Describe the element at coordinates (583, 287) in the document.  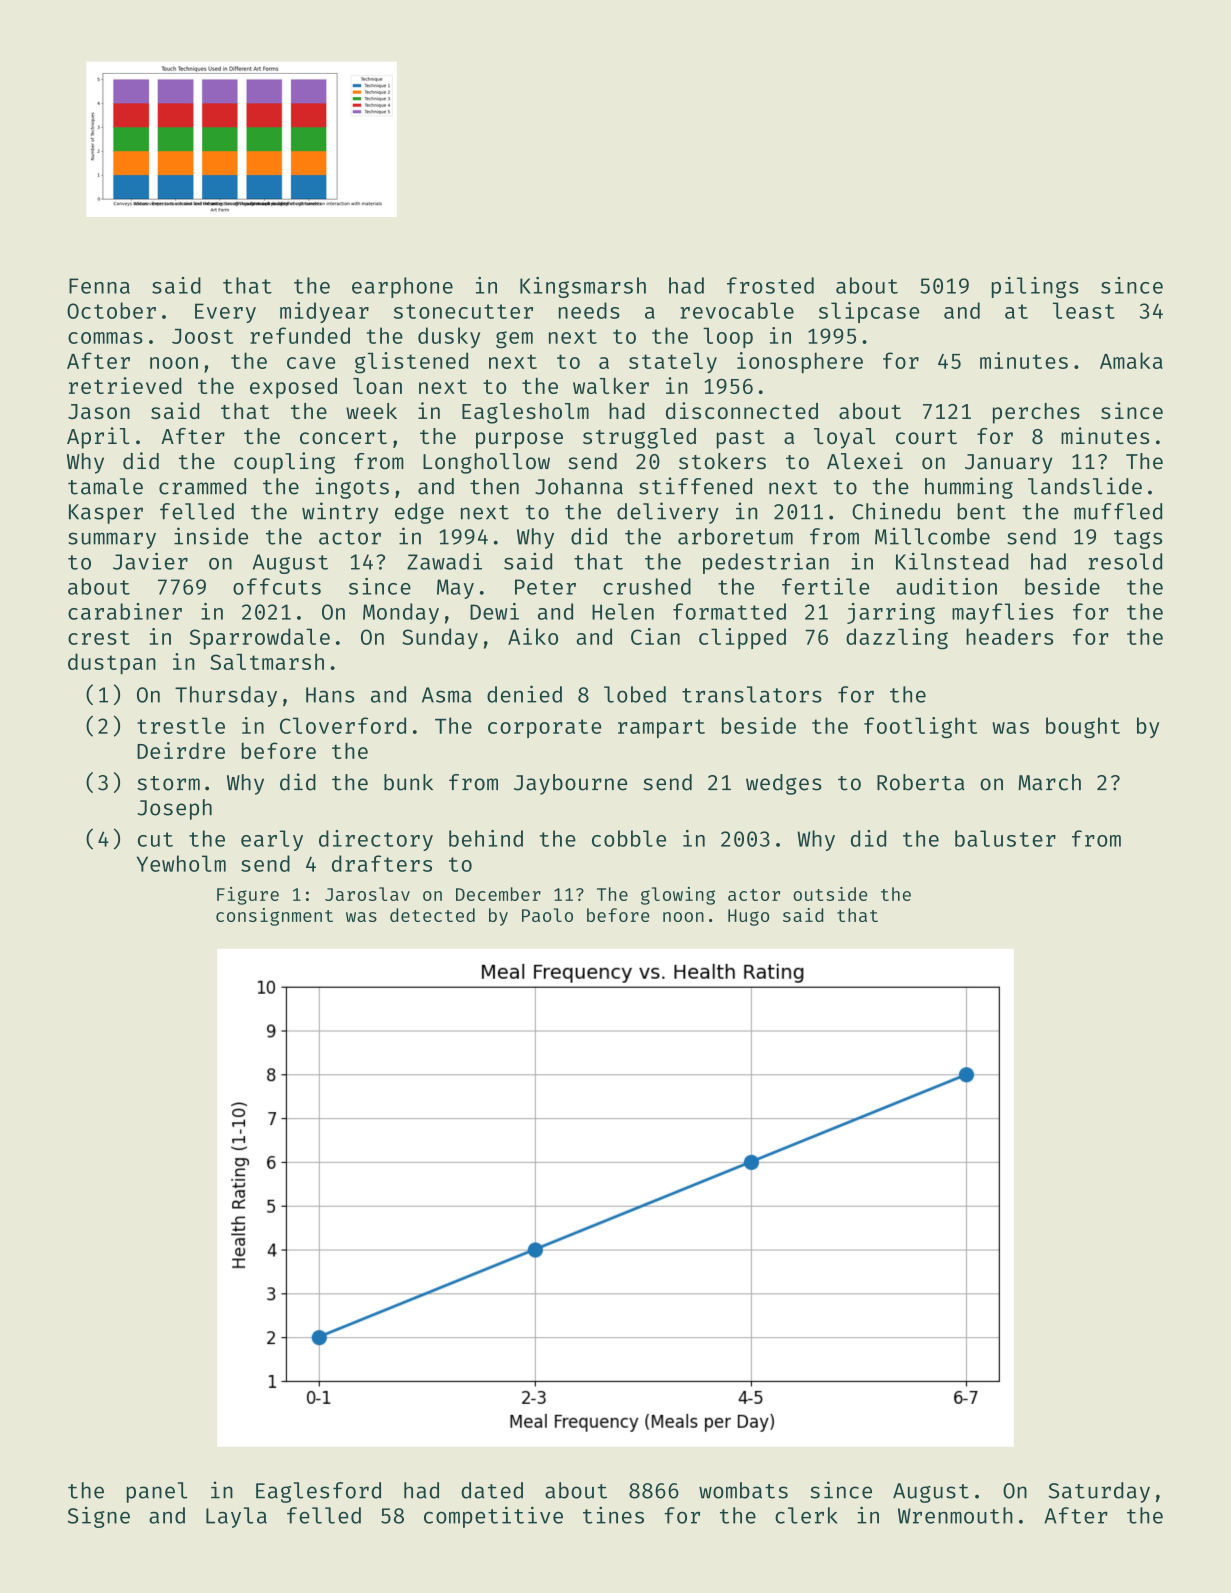
I see `Kingsmarsh` at that location.
